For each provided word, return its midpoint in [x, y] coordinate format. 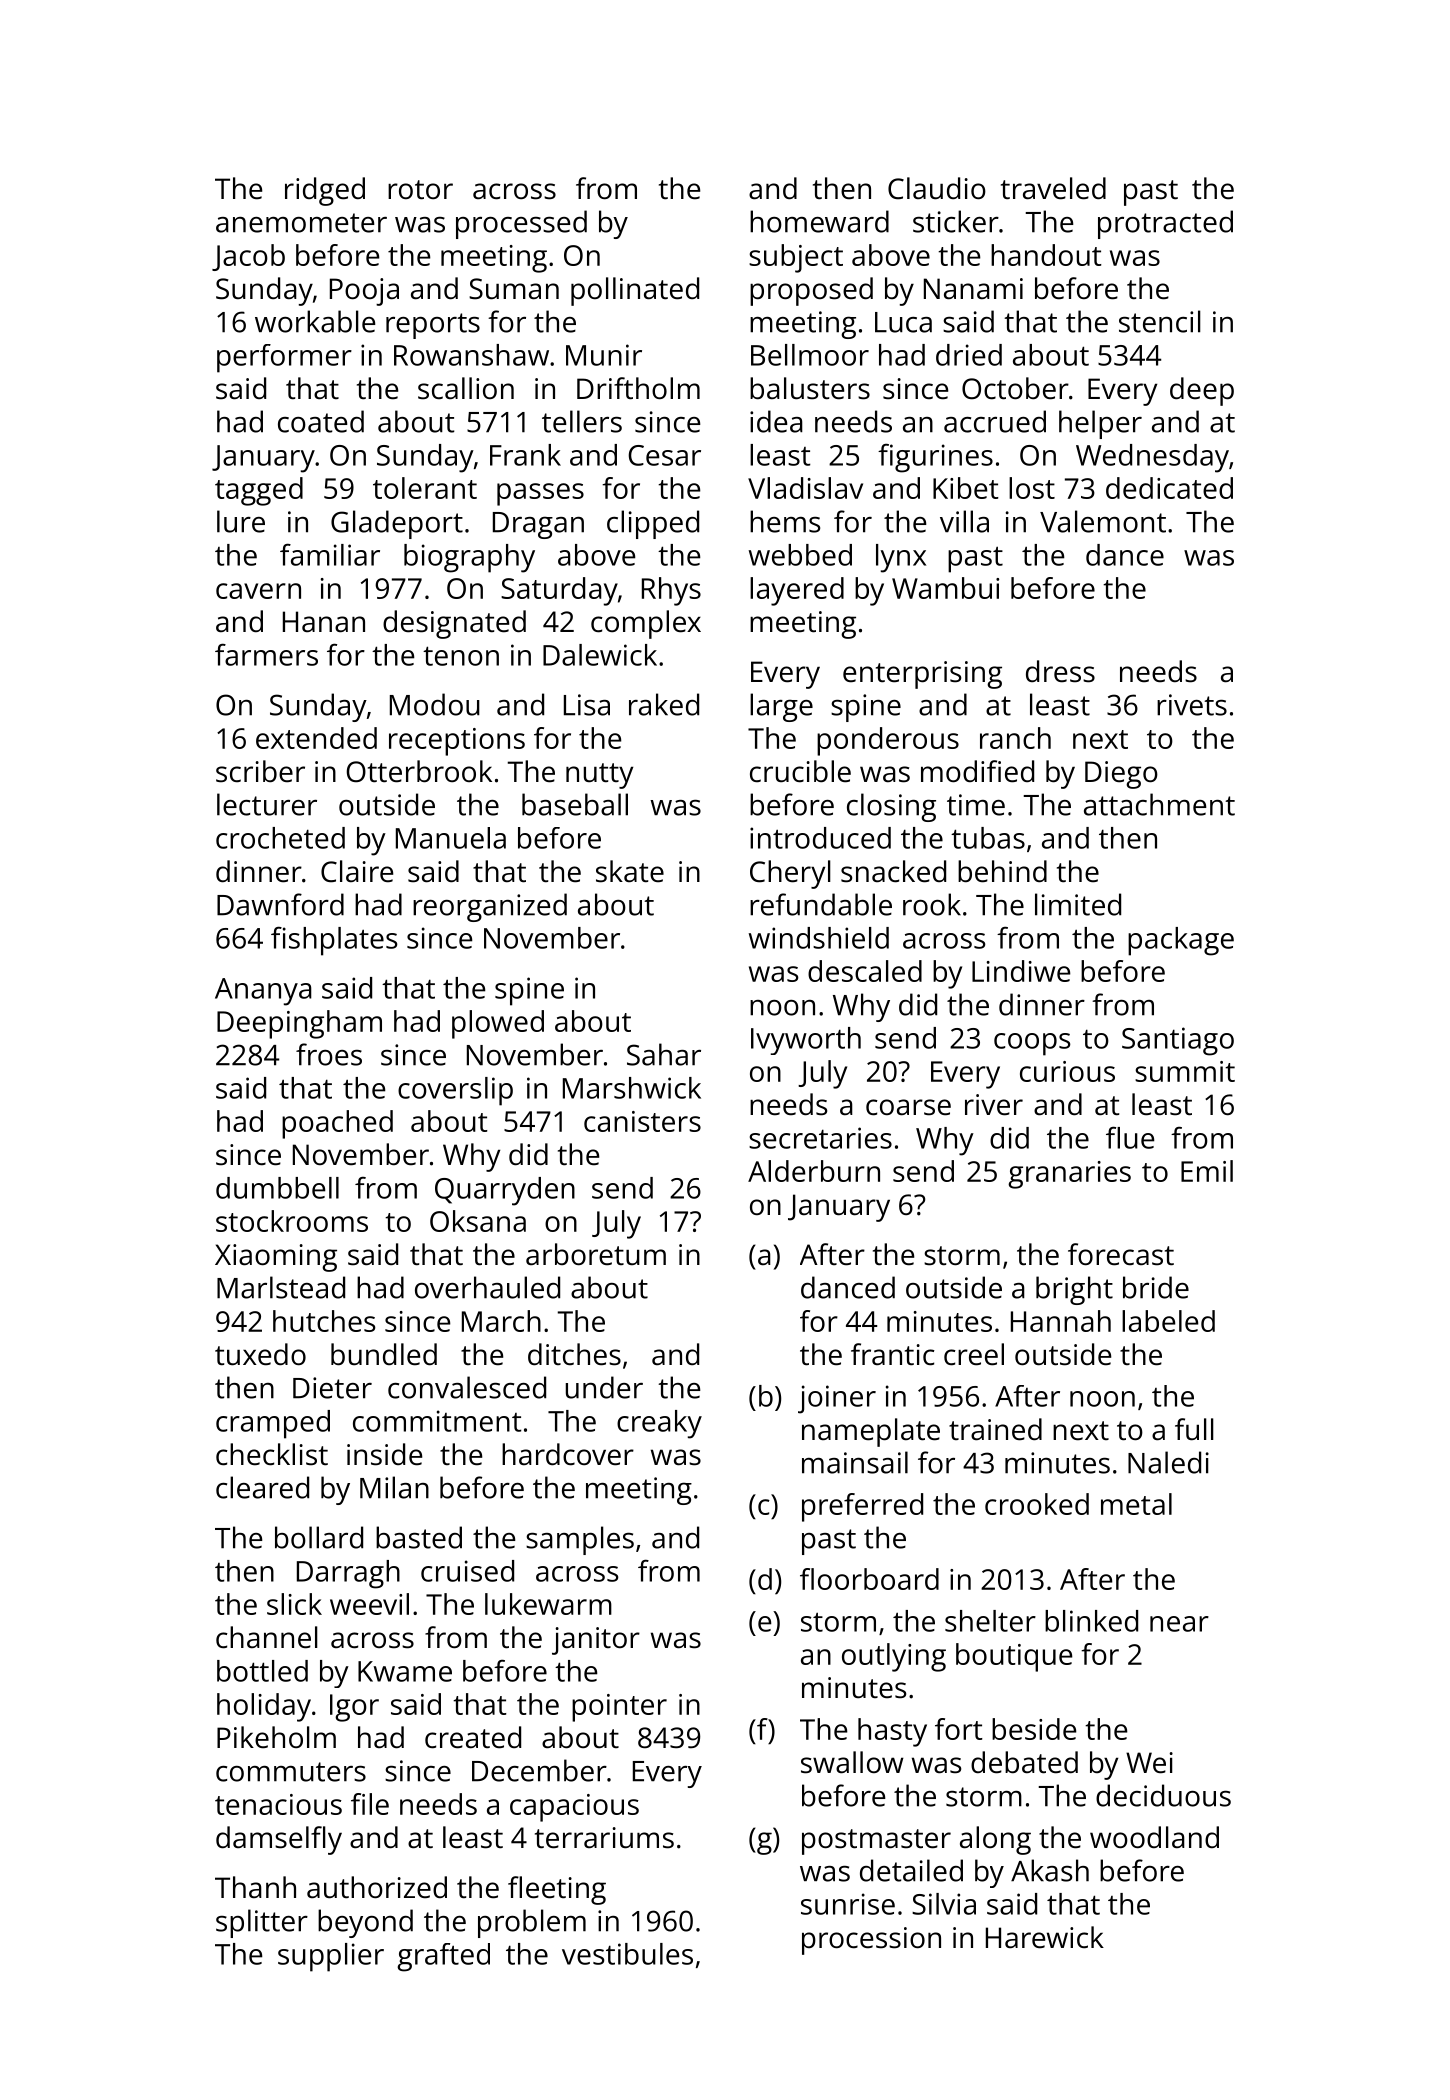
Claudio [937, 188]
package [1181, 941]
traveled [1053, 188]
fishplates [334, 941]
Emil [1207, 1171]
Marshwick [632, 1088]
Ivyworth [806, 1041]
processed [521, 224]
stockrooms [292, 1221]
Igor [354, 1708]
